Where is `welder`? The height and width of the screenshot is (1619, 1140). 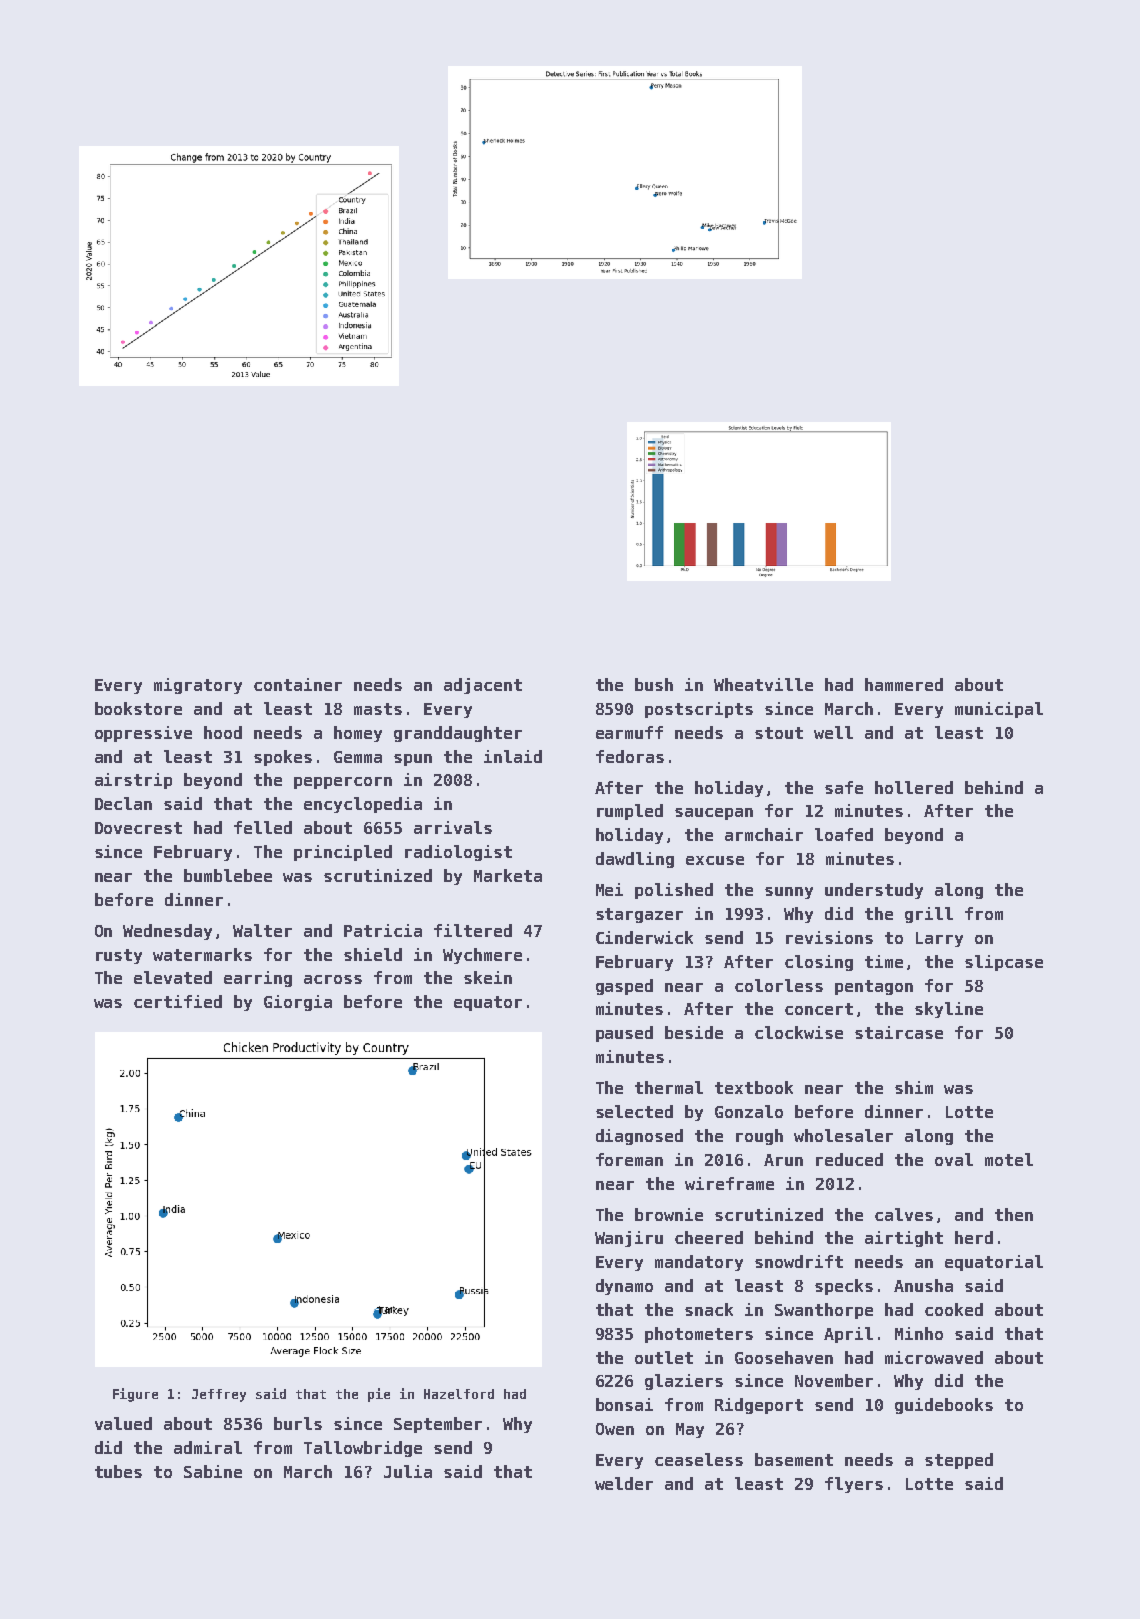
welder is located at coordinates (624, 1483).
